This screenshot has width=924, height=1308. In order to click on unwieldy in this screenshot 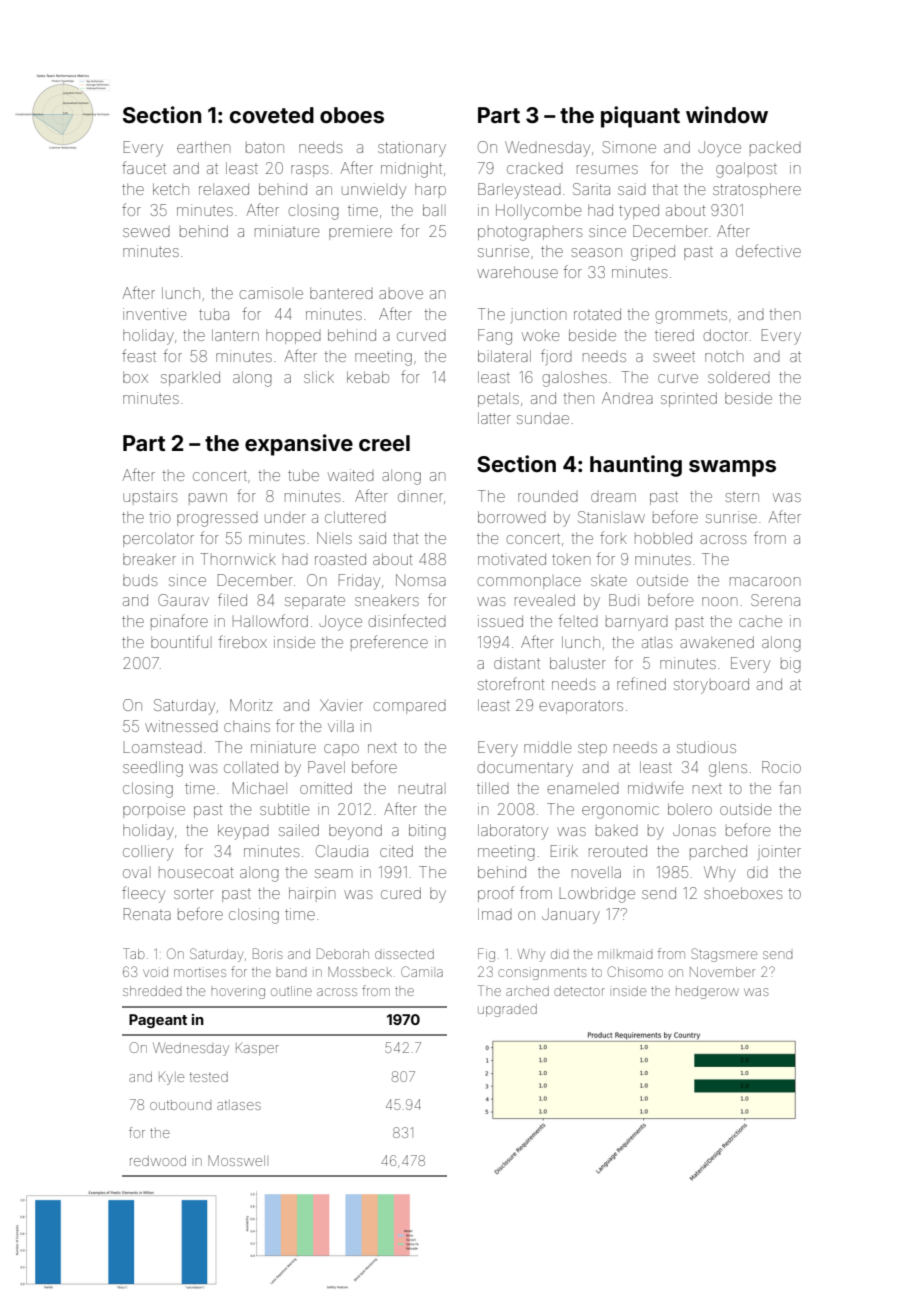, I will do `click(374, 191)`.
